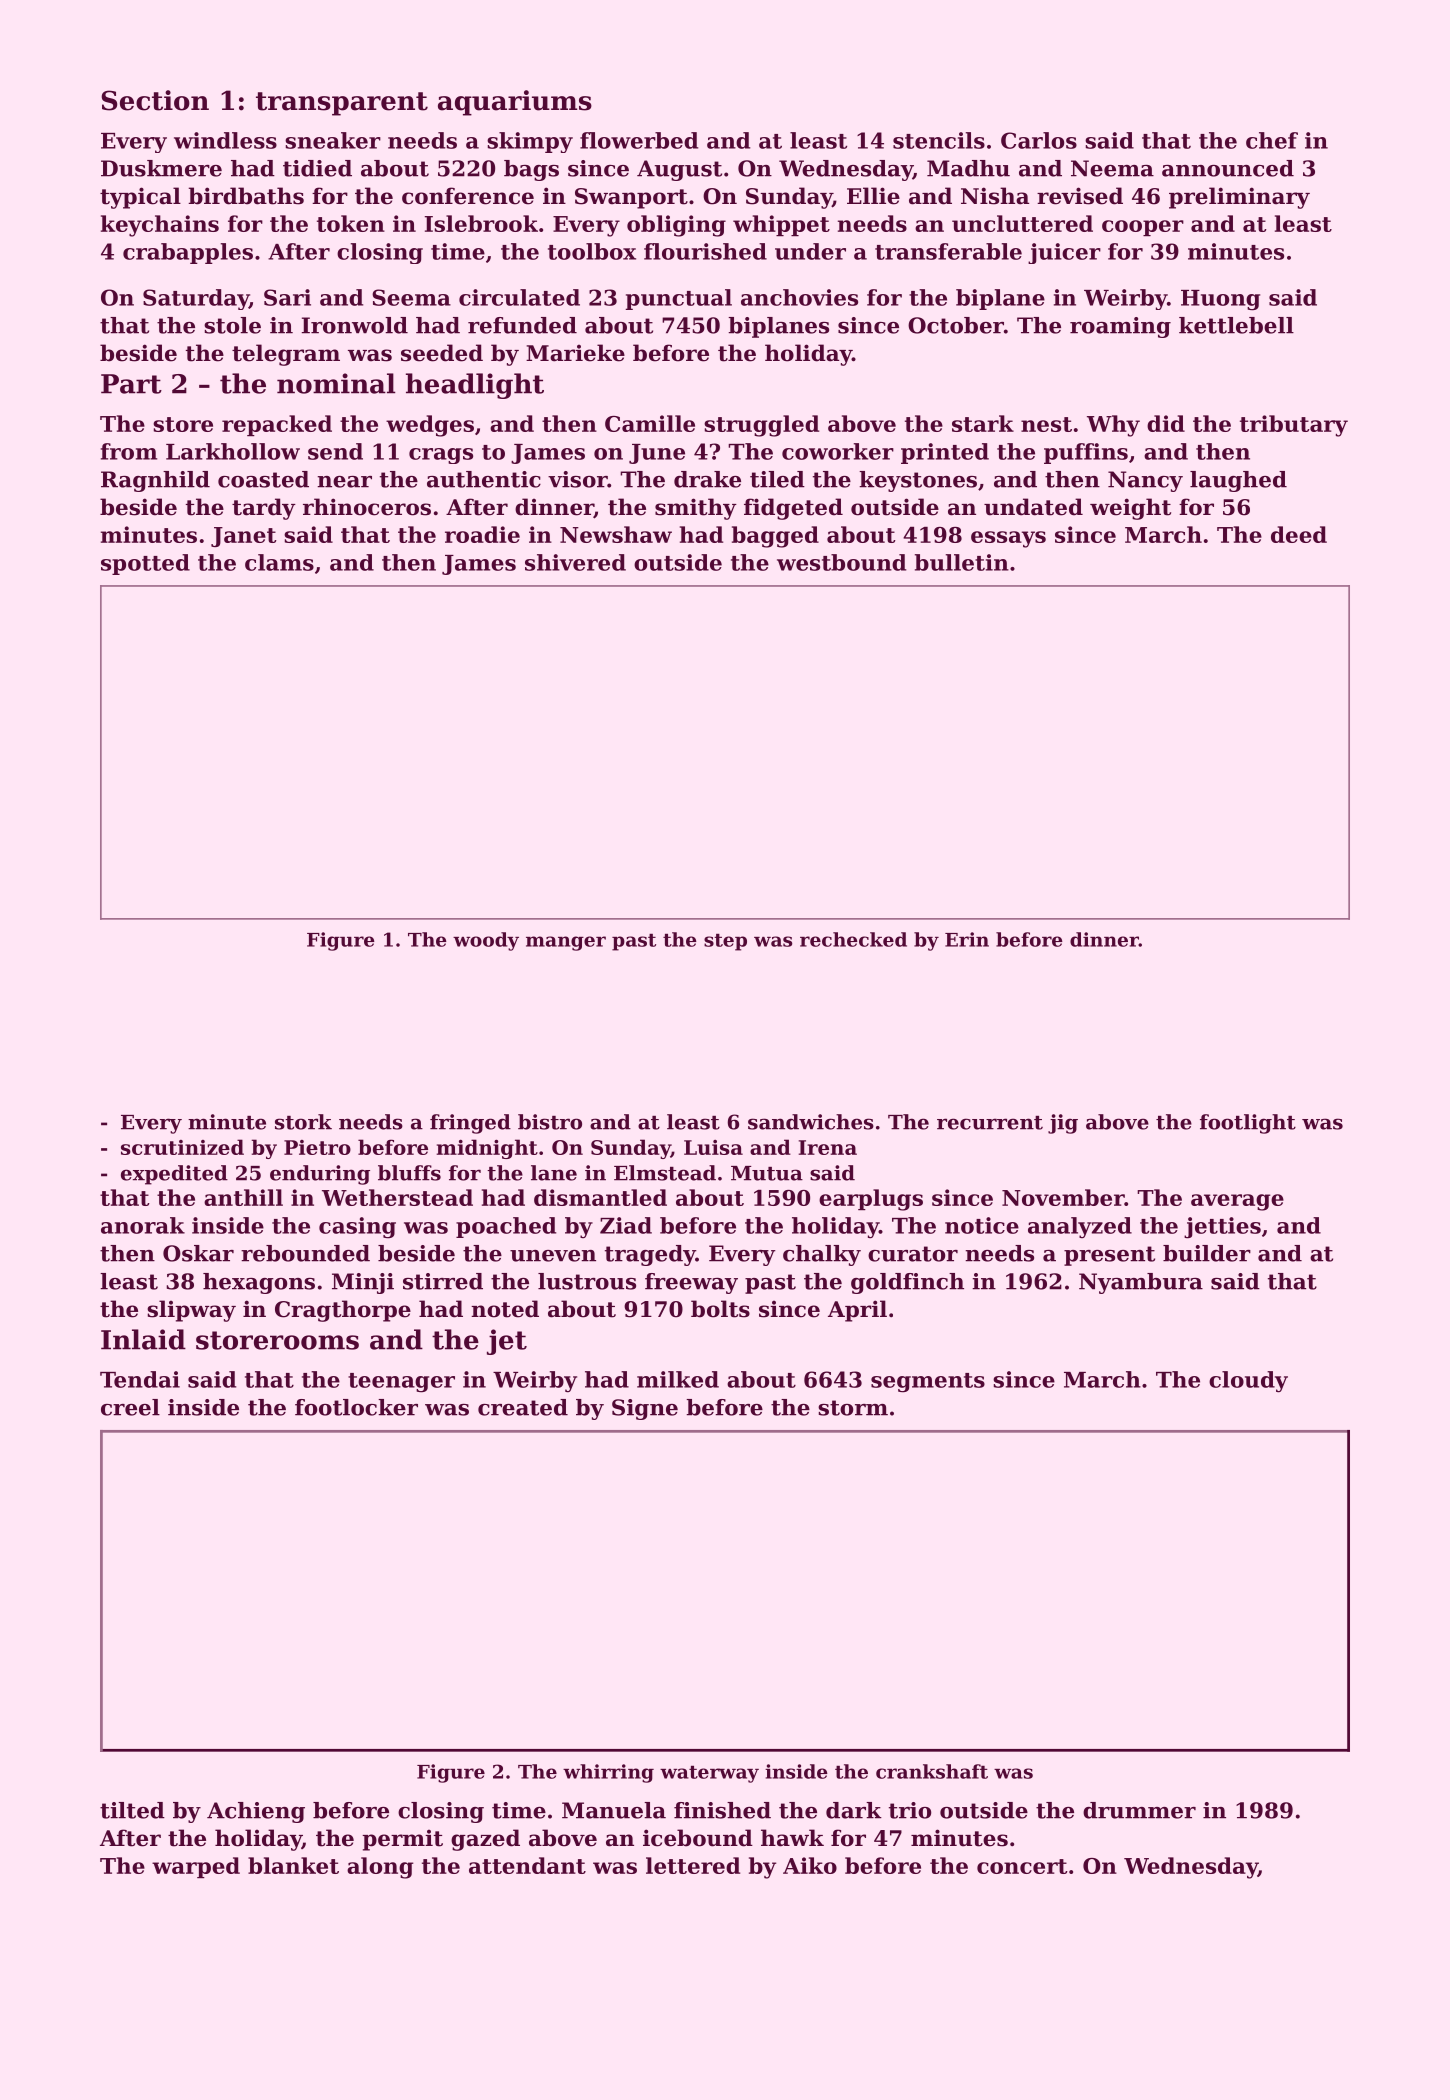 This screenshot has width=1450, height=2100. What do you see at coordinates (767, 1173) in the screenshot?
I see `Mutua` at bounding box center [767, 1173].
